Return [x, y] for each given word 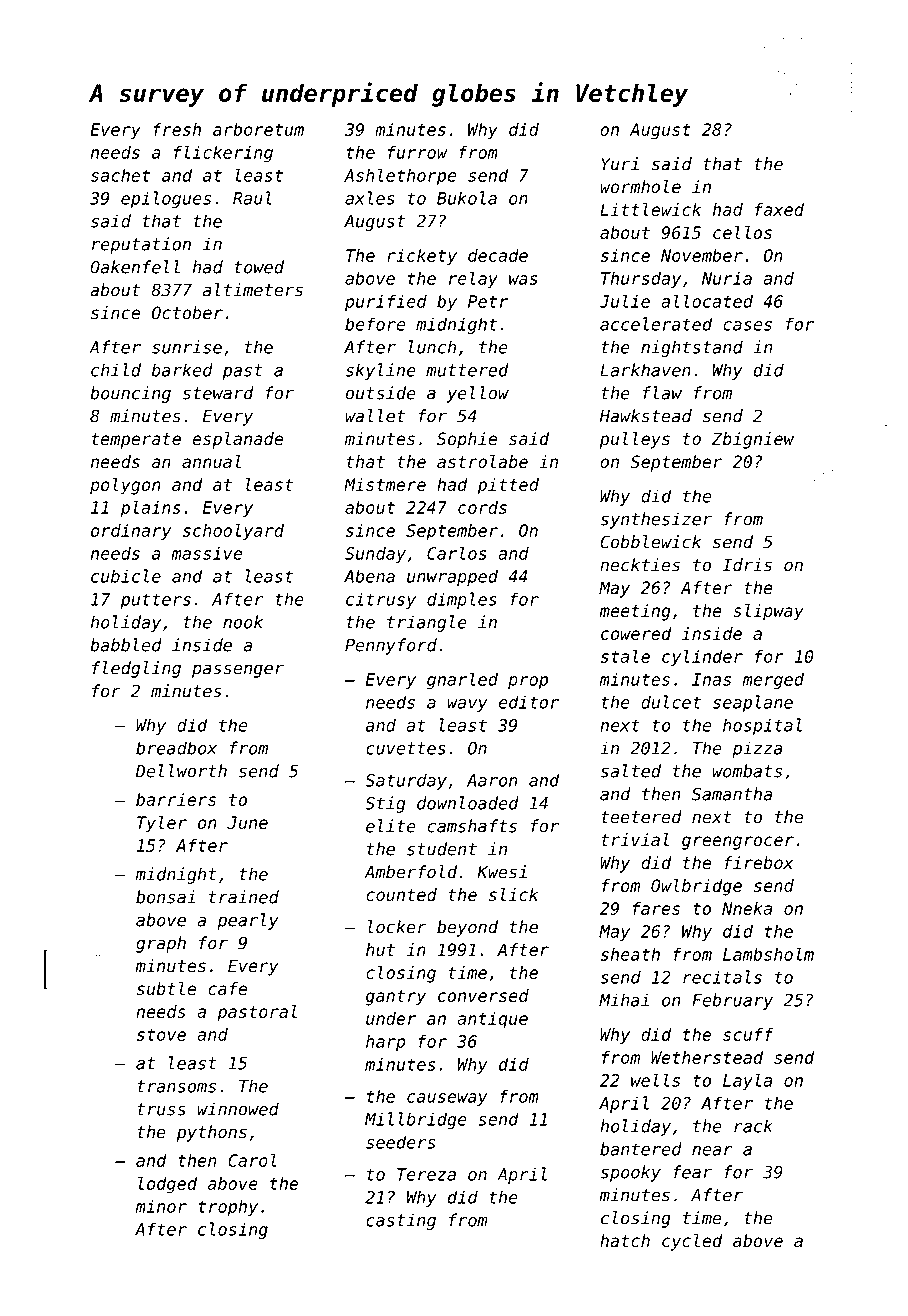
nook [243, 622]
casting [401, 1221]
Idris [747, 565]
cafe [227, 989]
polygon [125, 486]
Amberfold [410, 872]
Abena [369, 576]
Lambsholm [768, 954]
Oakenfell [135, 267]
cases [747, 326]
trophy [228, 1207]
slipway [768, 612]
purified [386, 302]
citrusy [381, 600]
